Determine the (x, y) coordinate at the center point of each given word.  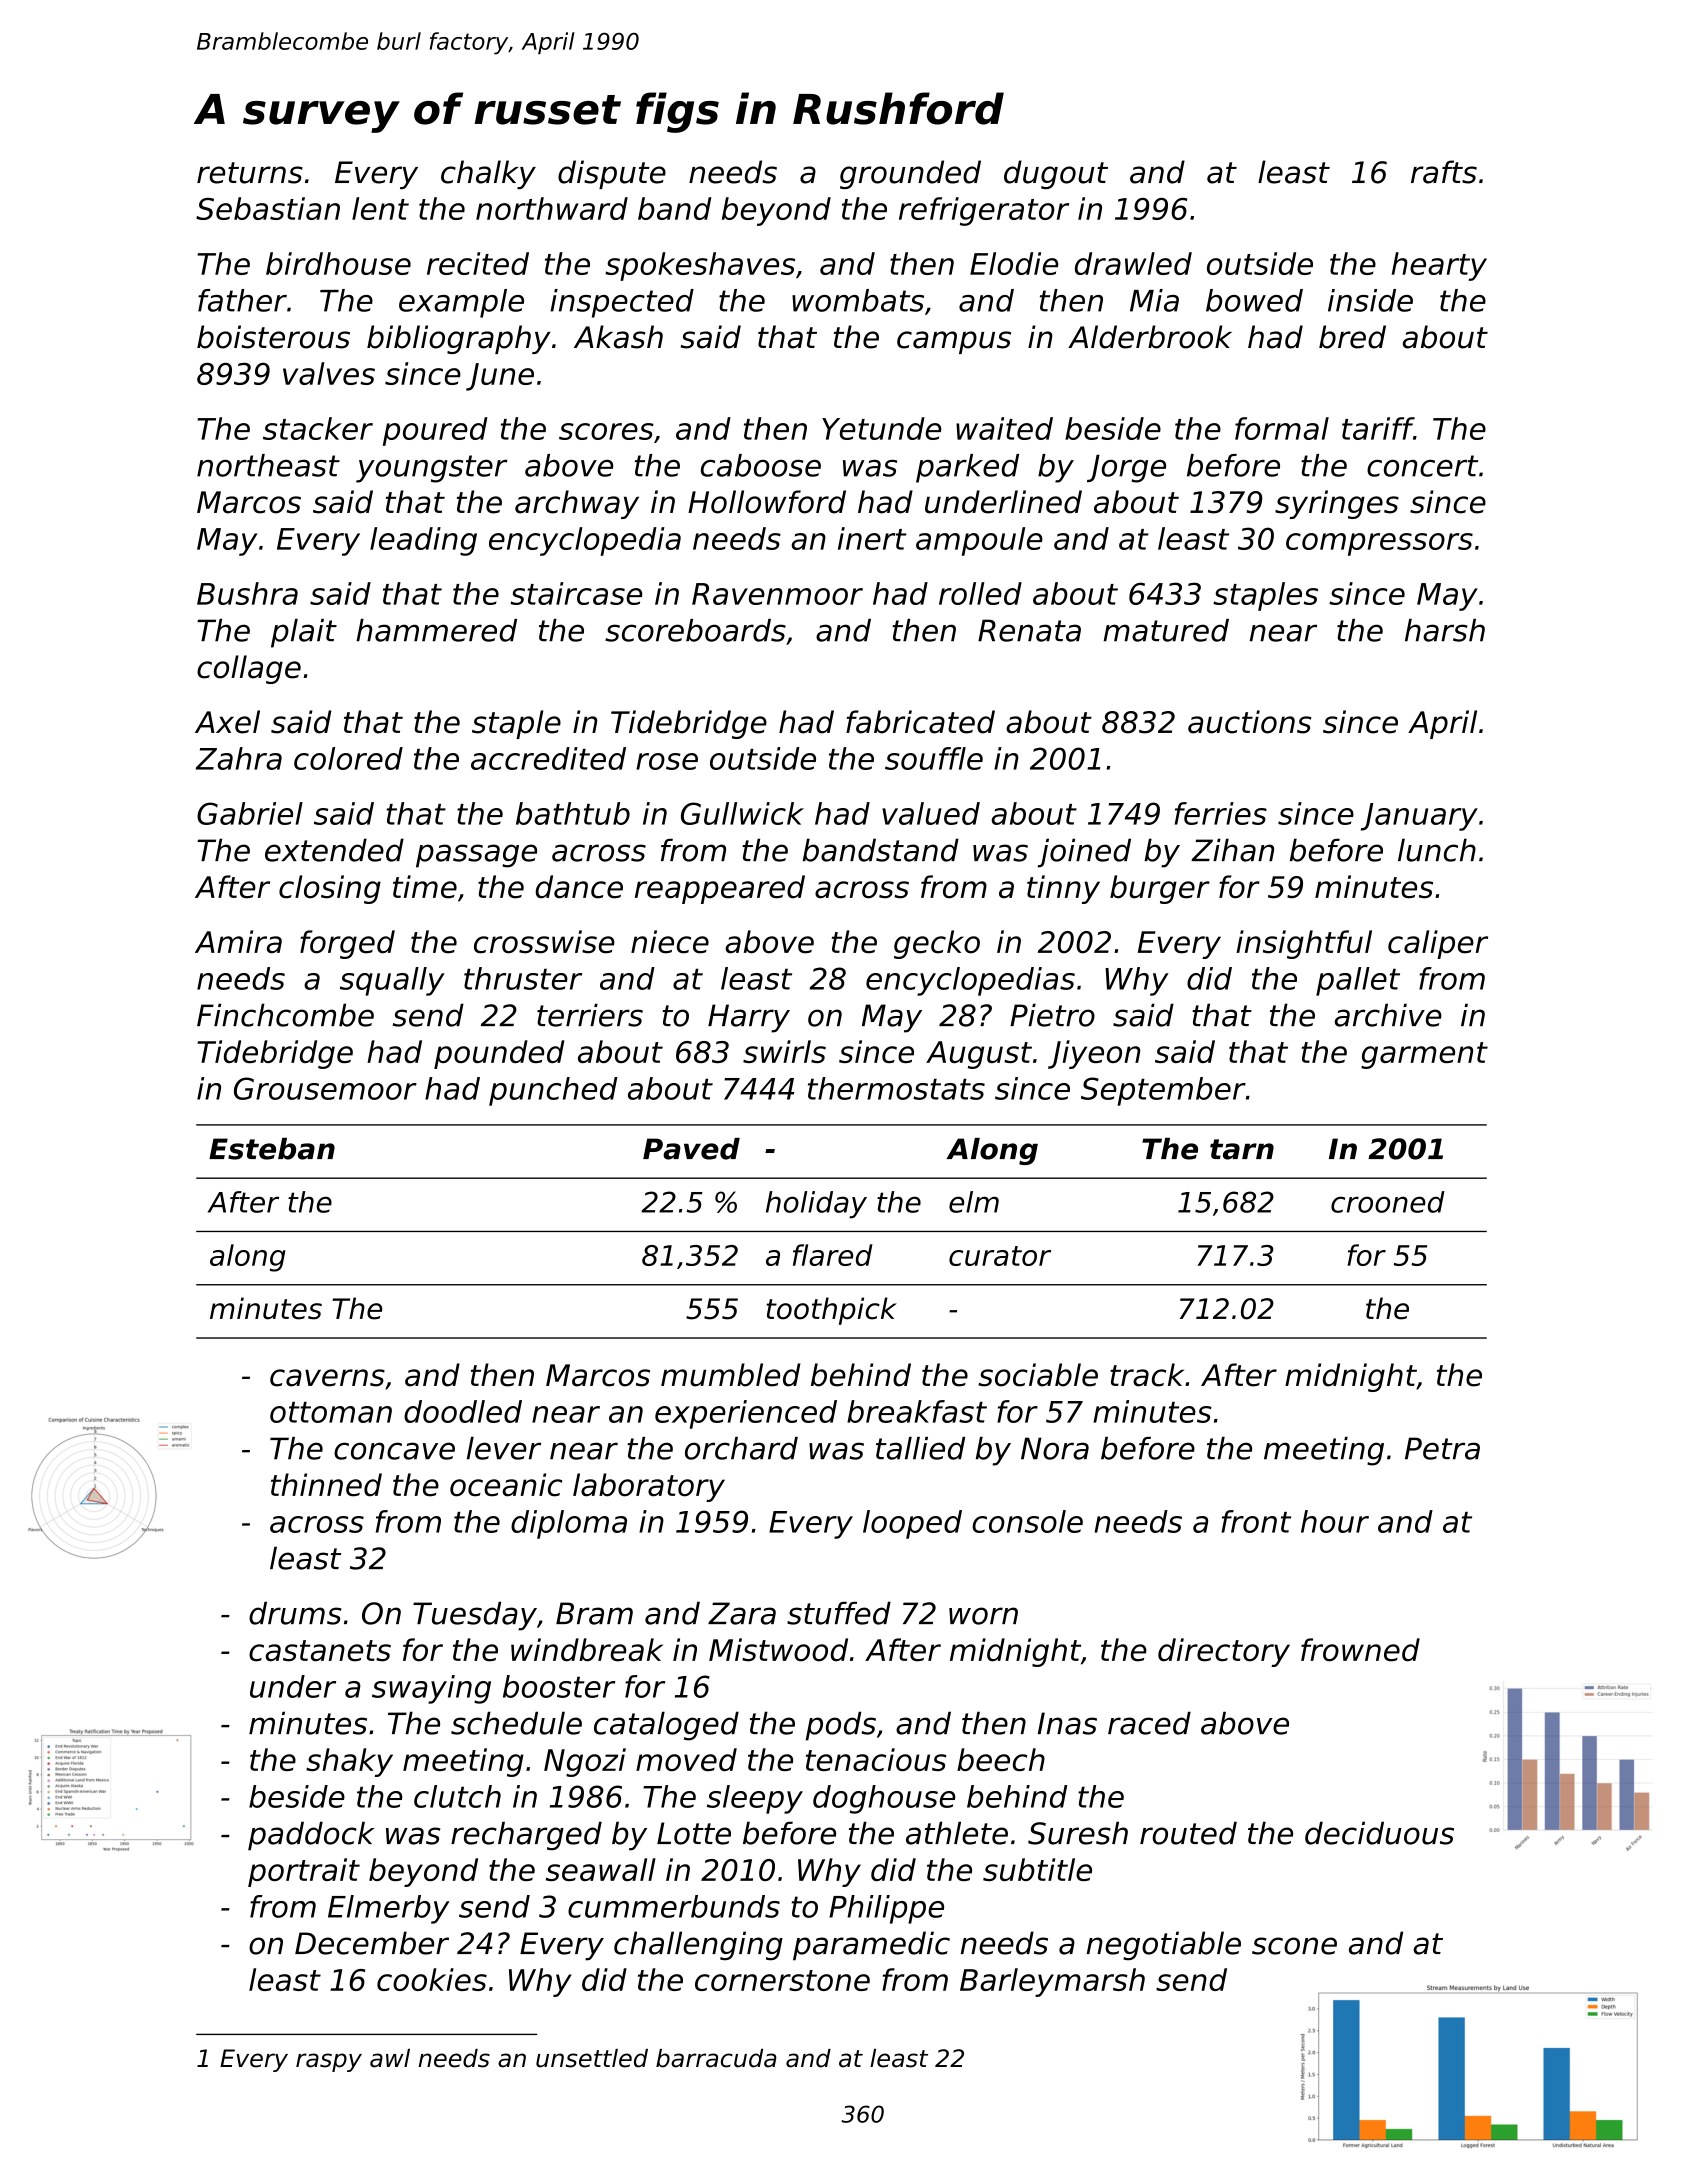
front (1256, 1521)
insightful (1304, 944)
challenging (698, 1946)
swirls (784, 1051)
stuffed (839, 1613)
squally (392, 981)
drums (295, 1613)
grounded (910, 174)
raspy (329, 2062)
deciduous (1379, 1833)
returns (250, 173)
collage (249, 669)
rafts (1444, 172)
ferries (1221, 813)
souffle (934, 758)
